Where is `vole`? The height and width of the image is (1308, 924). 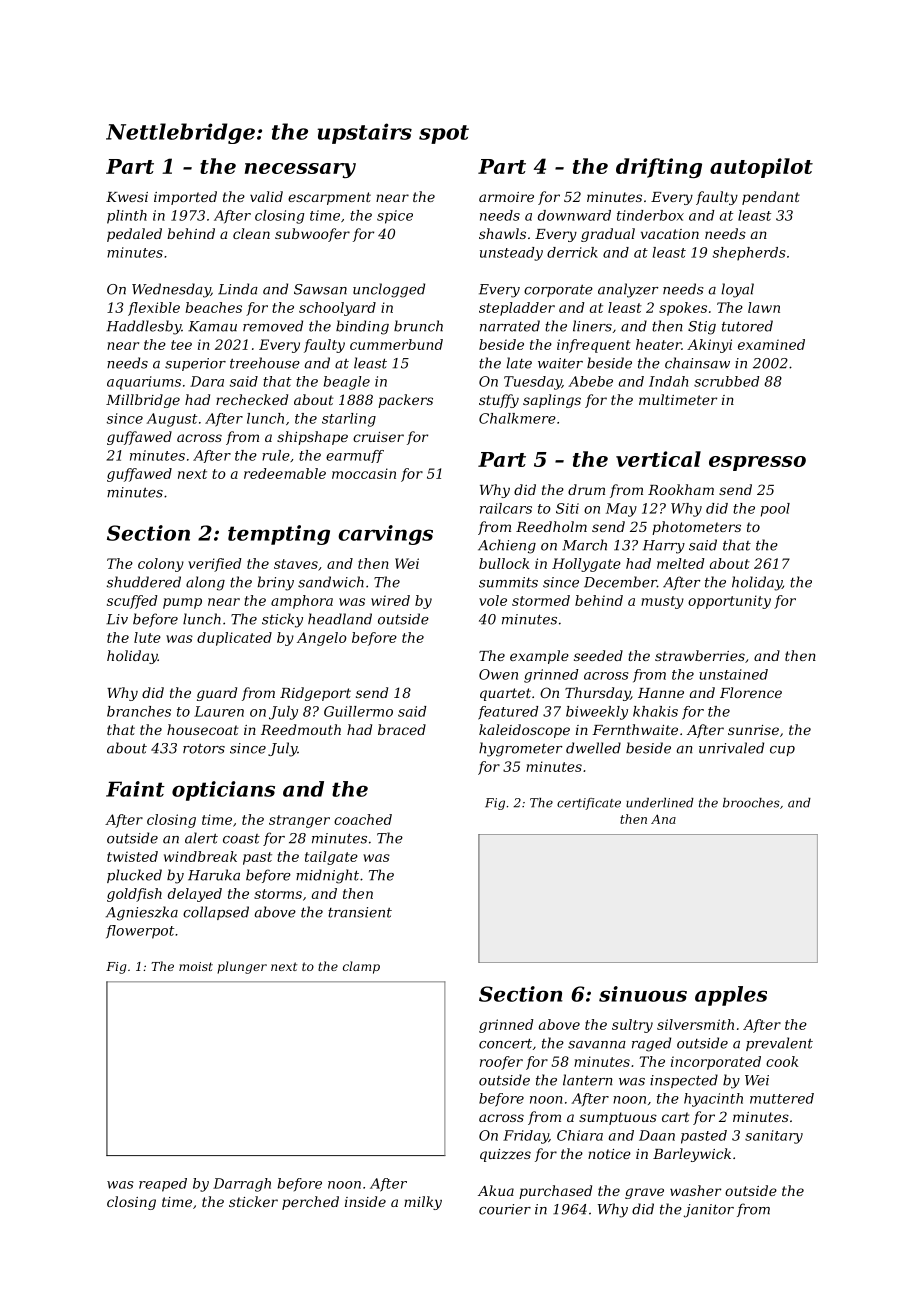
vole is located at coordinates (493, 600).
